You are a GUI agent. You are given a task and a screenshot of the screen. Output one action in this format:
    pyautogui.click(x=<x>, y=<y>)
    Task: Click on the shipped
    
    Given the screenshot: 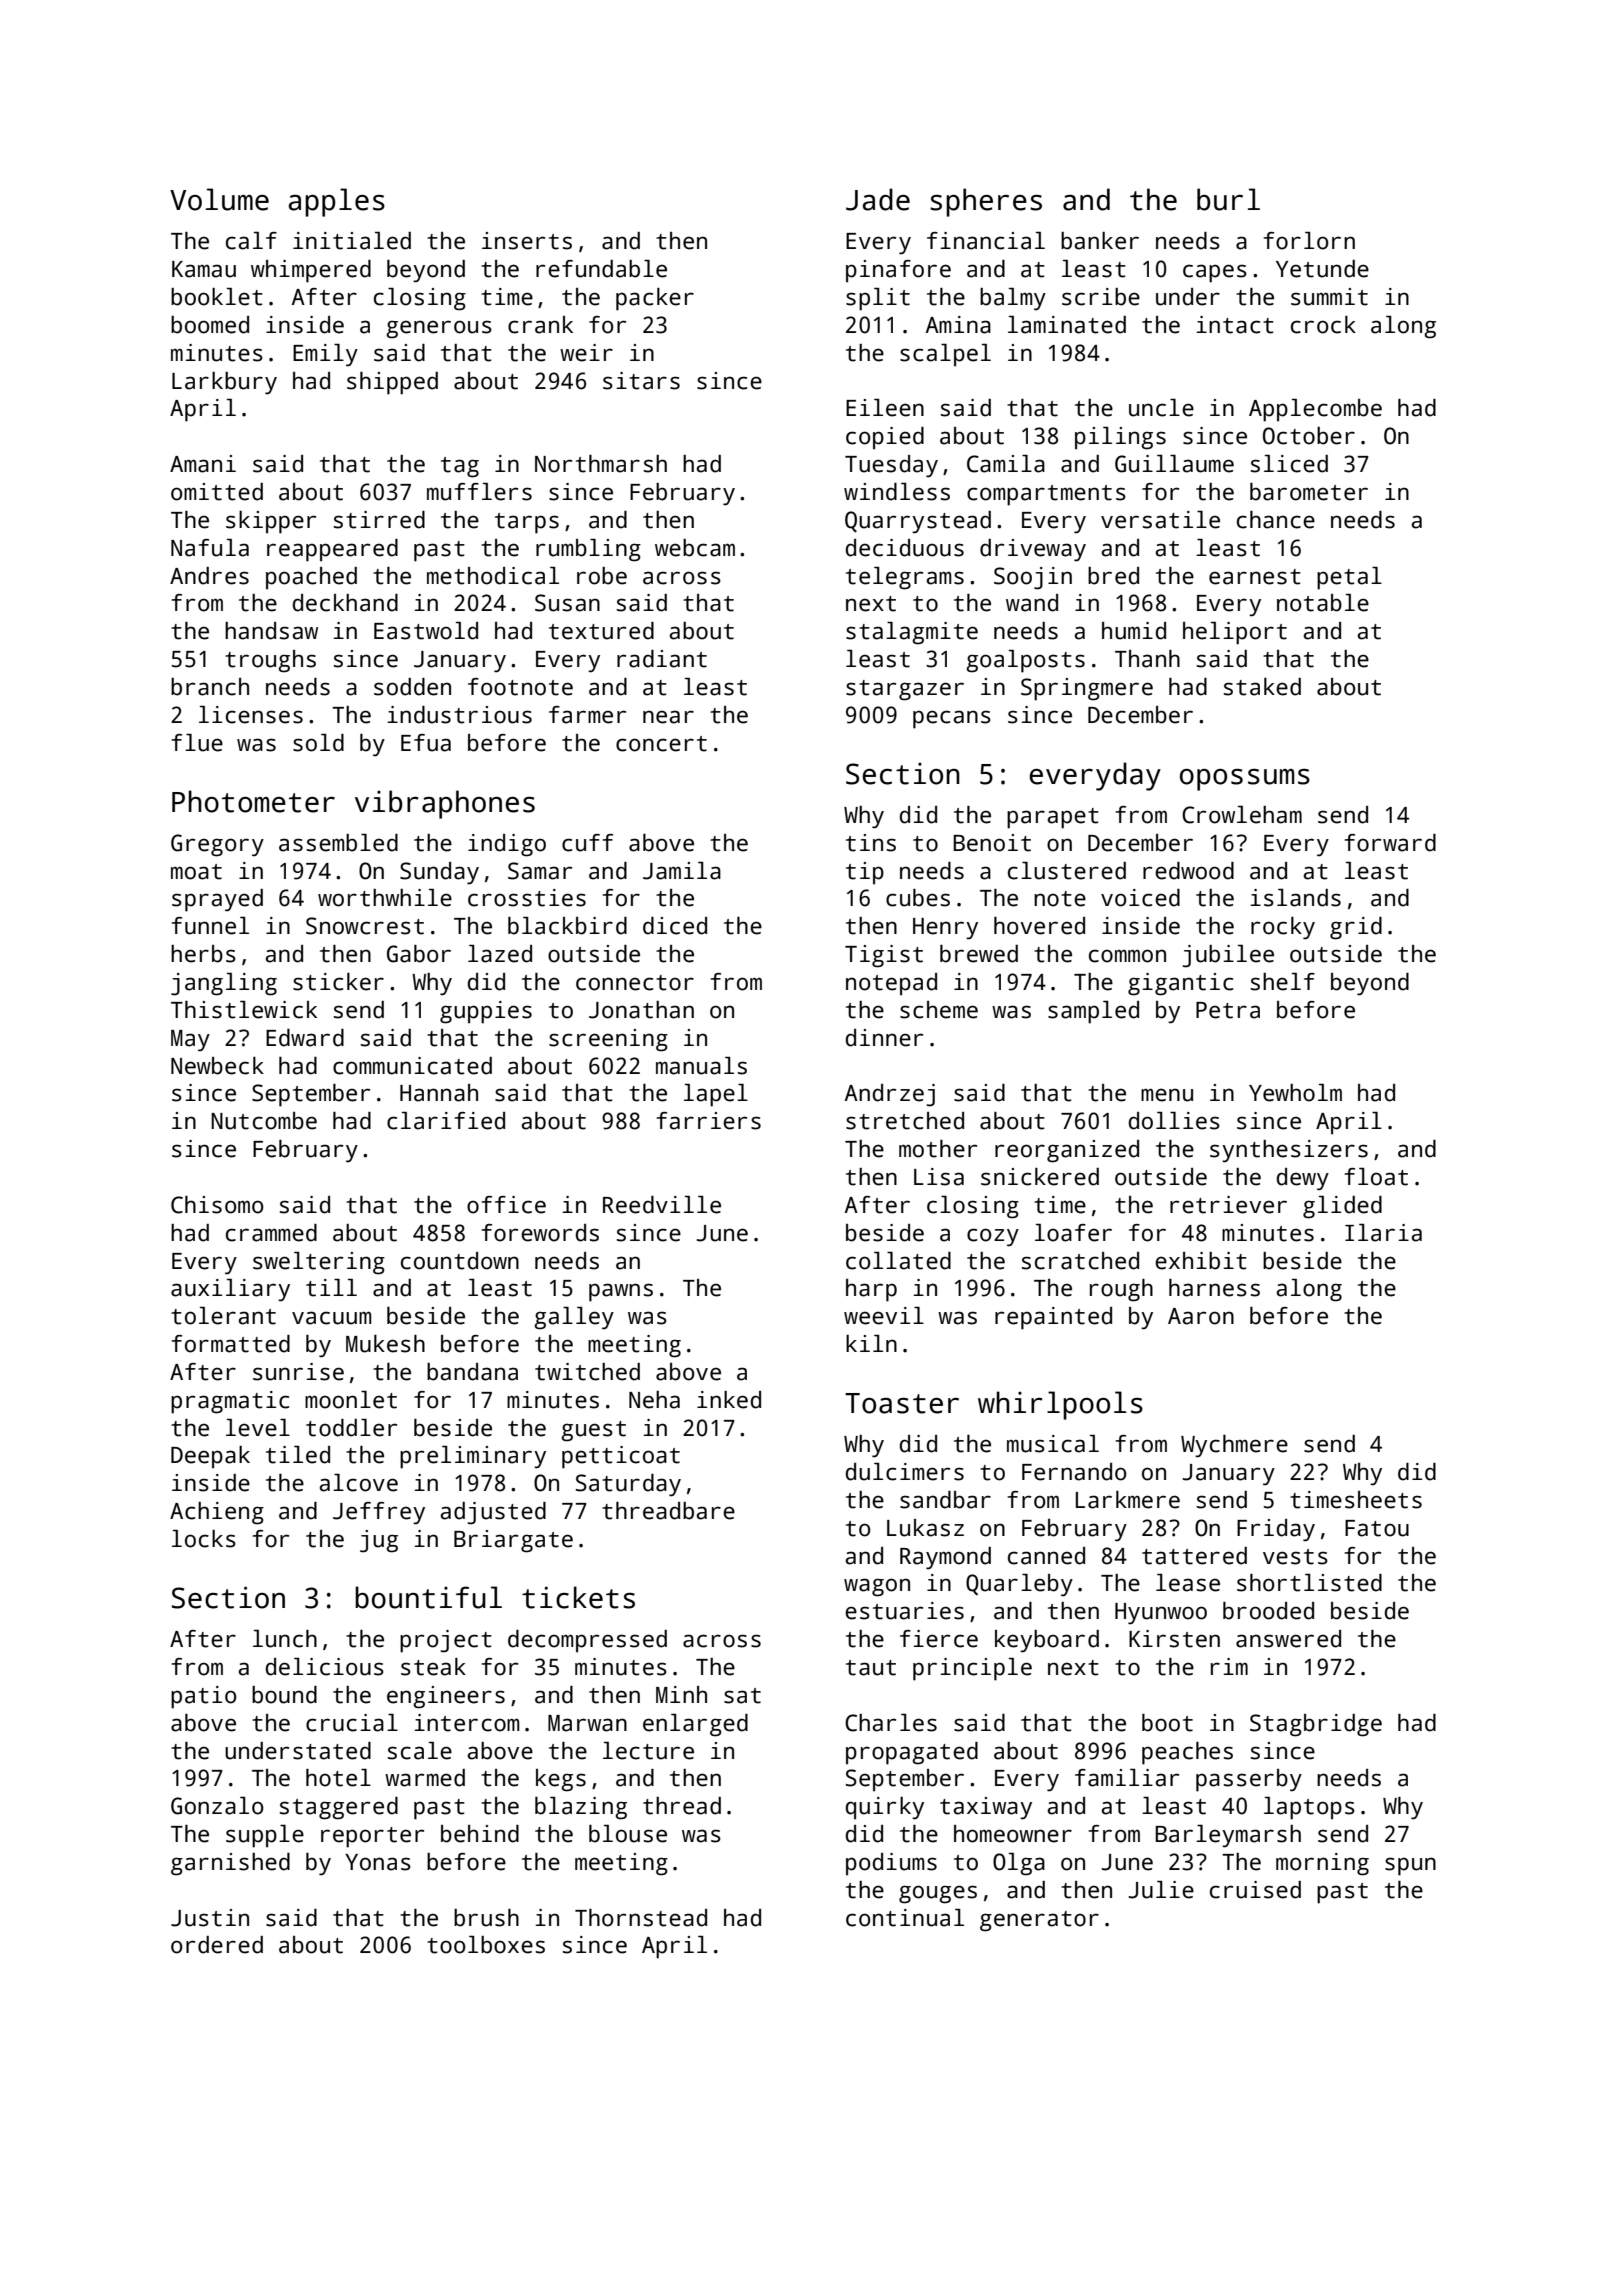 What is the action you would take?
    pyautogui.click(x=392, y=383)
